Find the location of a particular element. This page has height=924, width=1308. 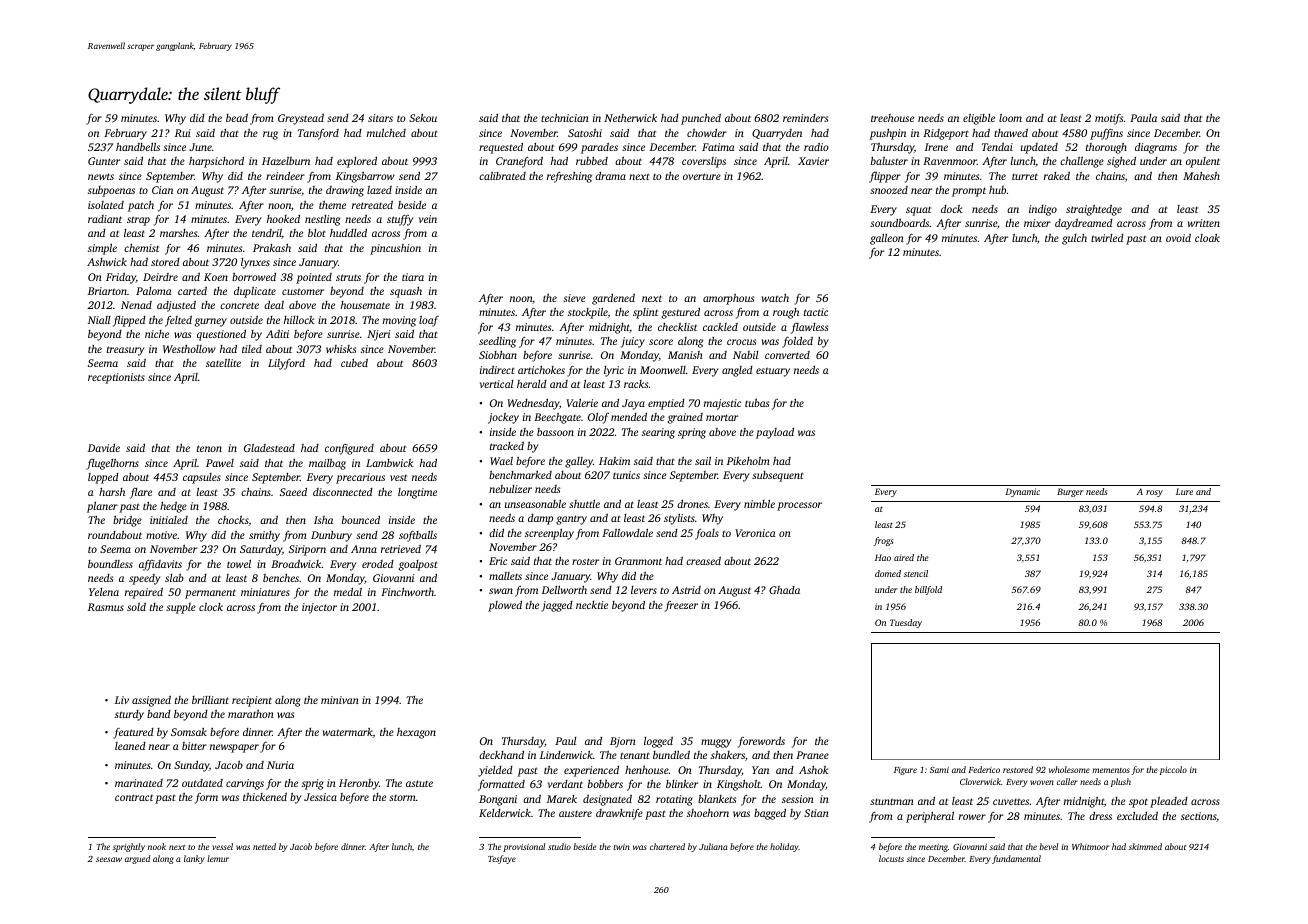

ovoid is located at coordinates (1178, 237).
